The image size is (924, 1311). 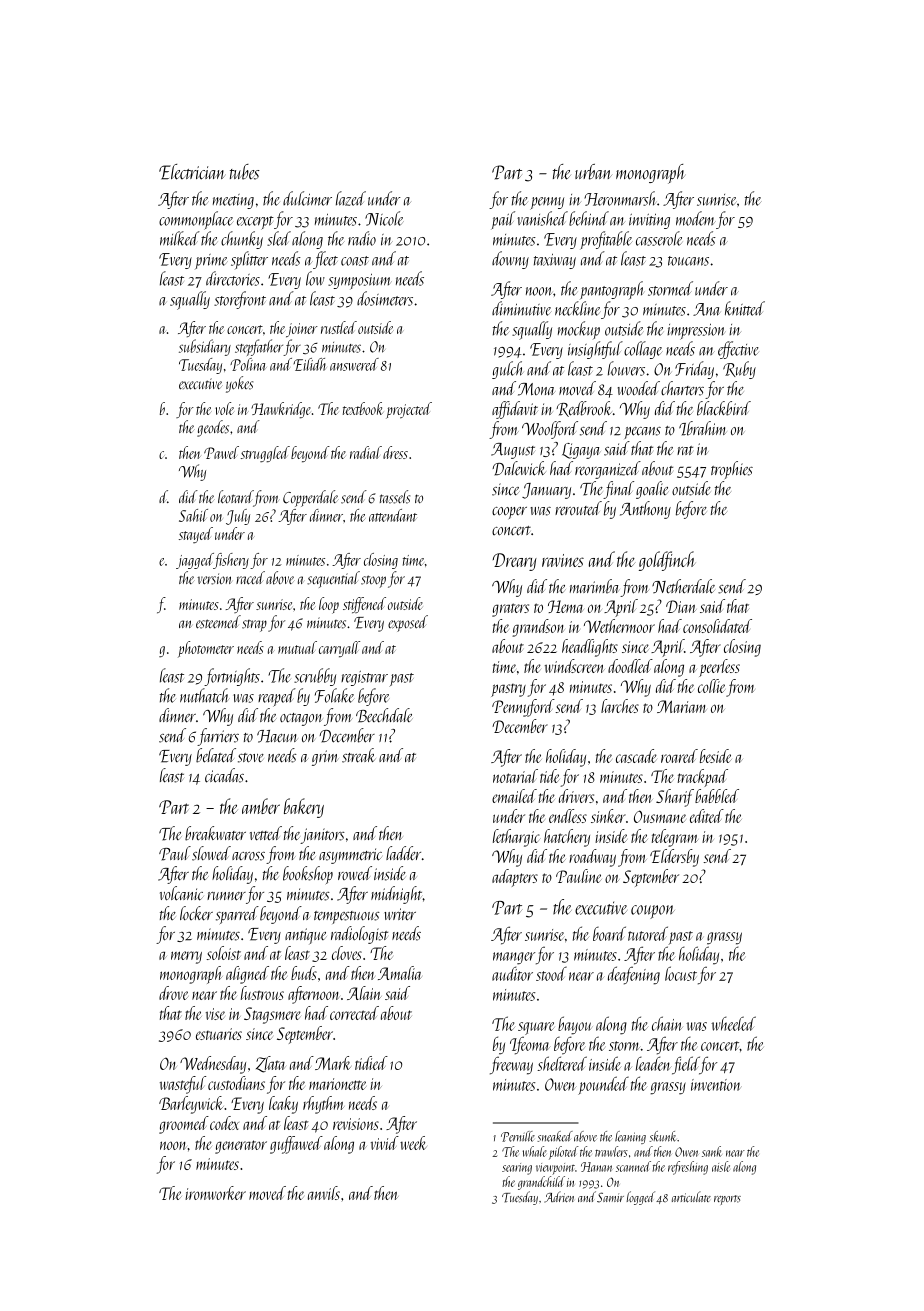 What do you see at coordinates (324, 1193) in the image?
I see `anvils` at bounding box center [324, 1193].
